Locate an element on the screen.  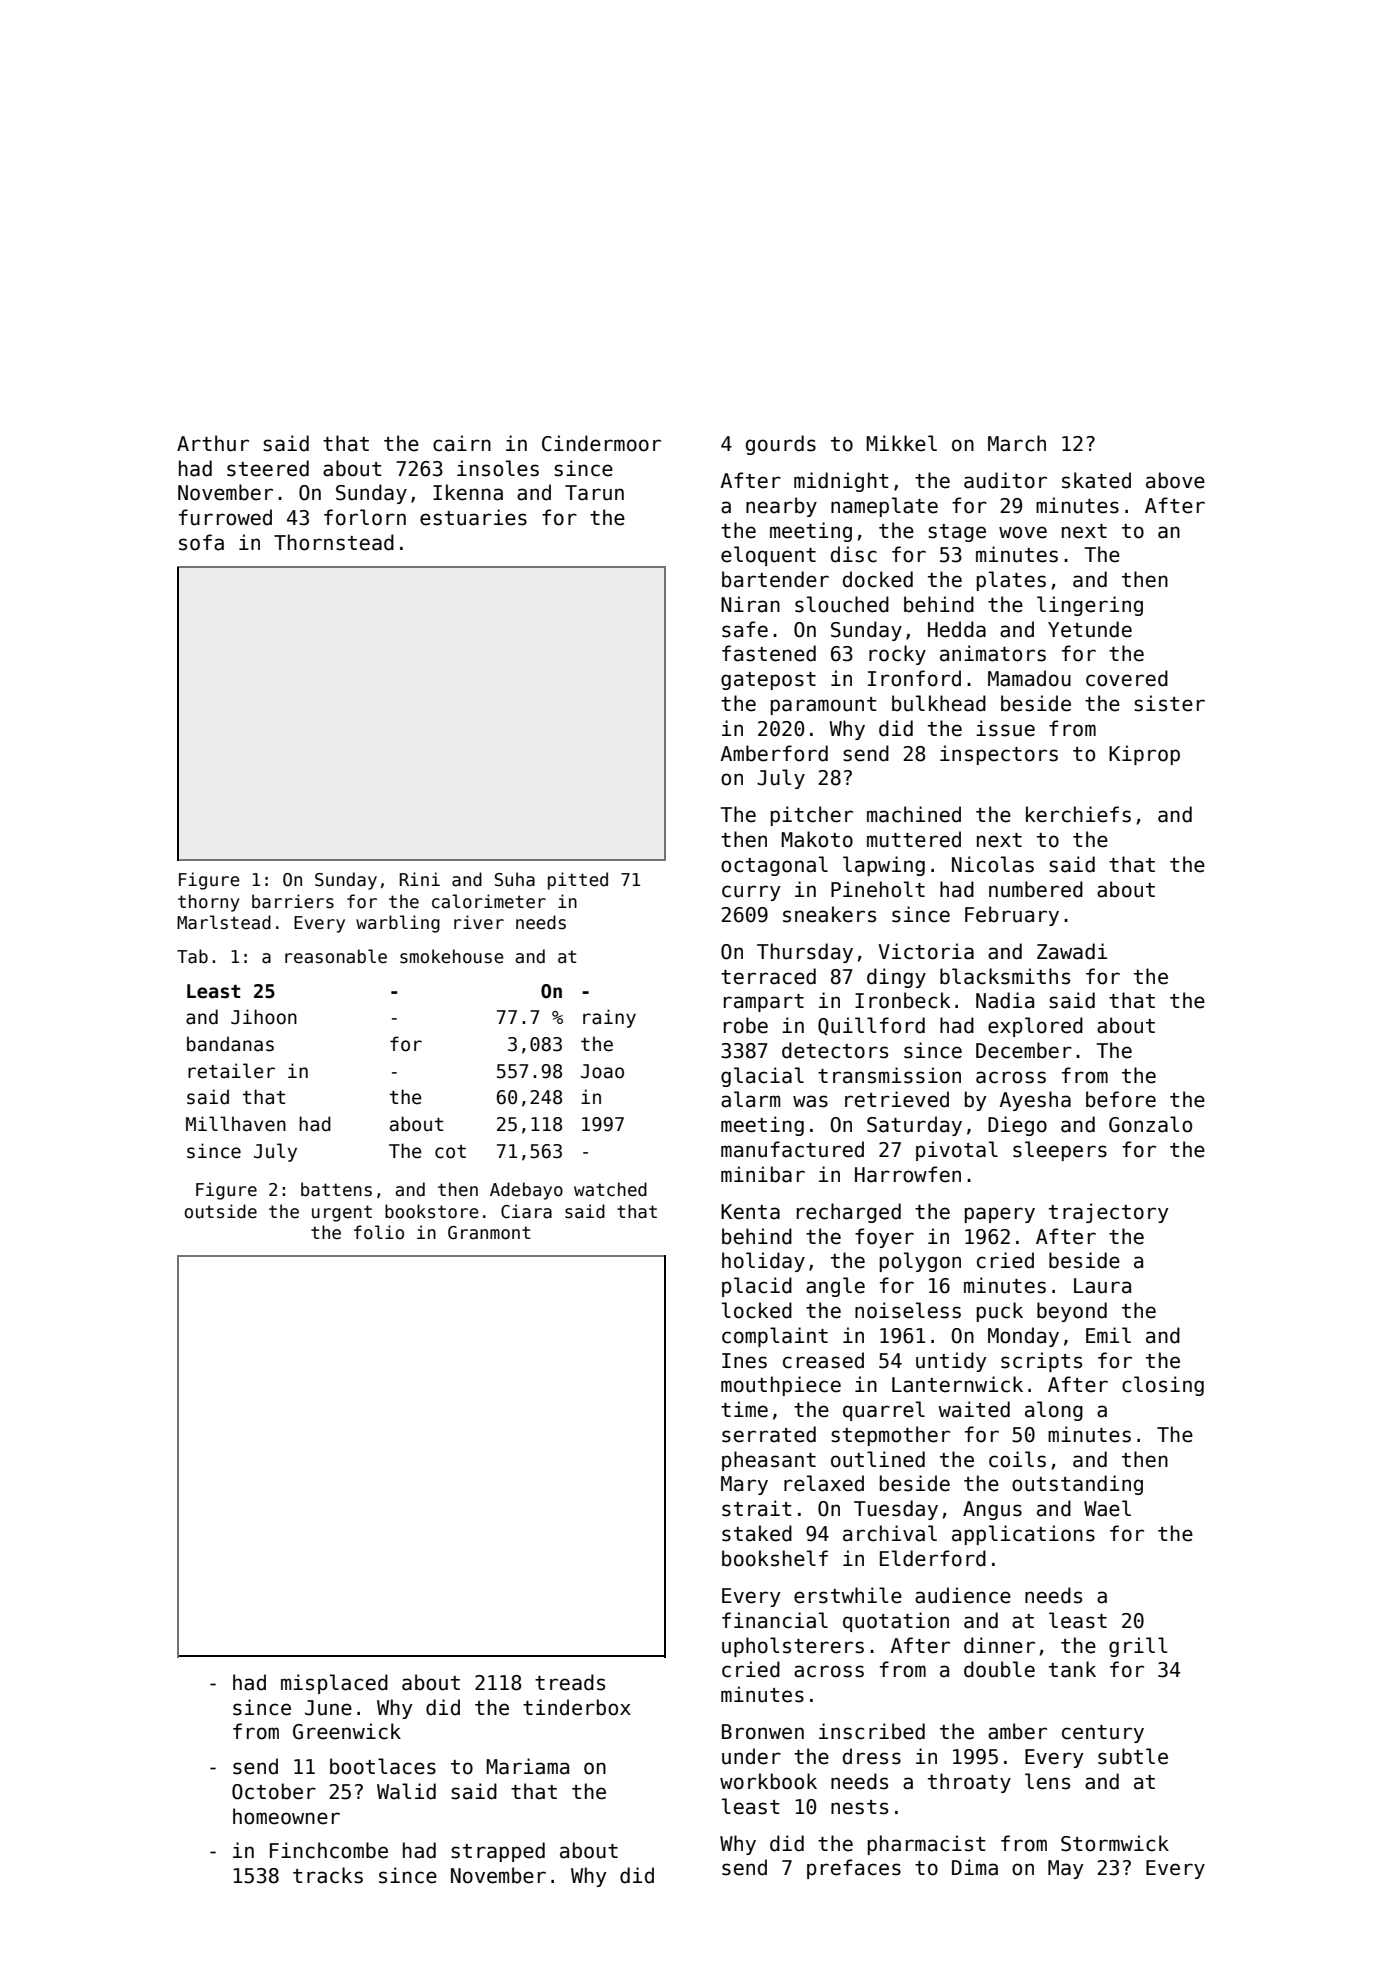
sofa is located at coordinates (201, 542).
